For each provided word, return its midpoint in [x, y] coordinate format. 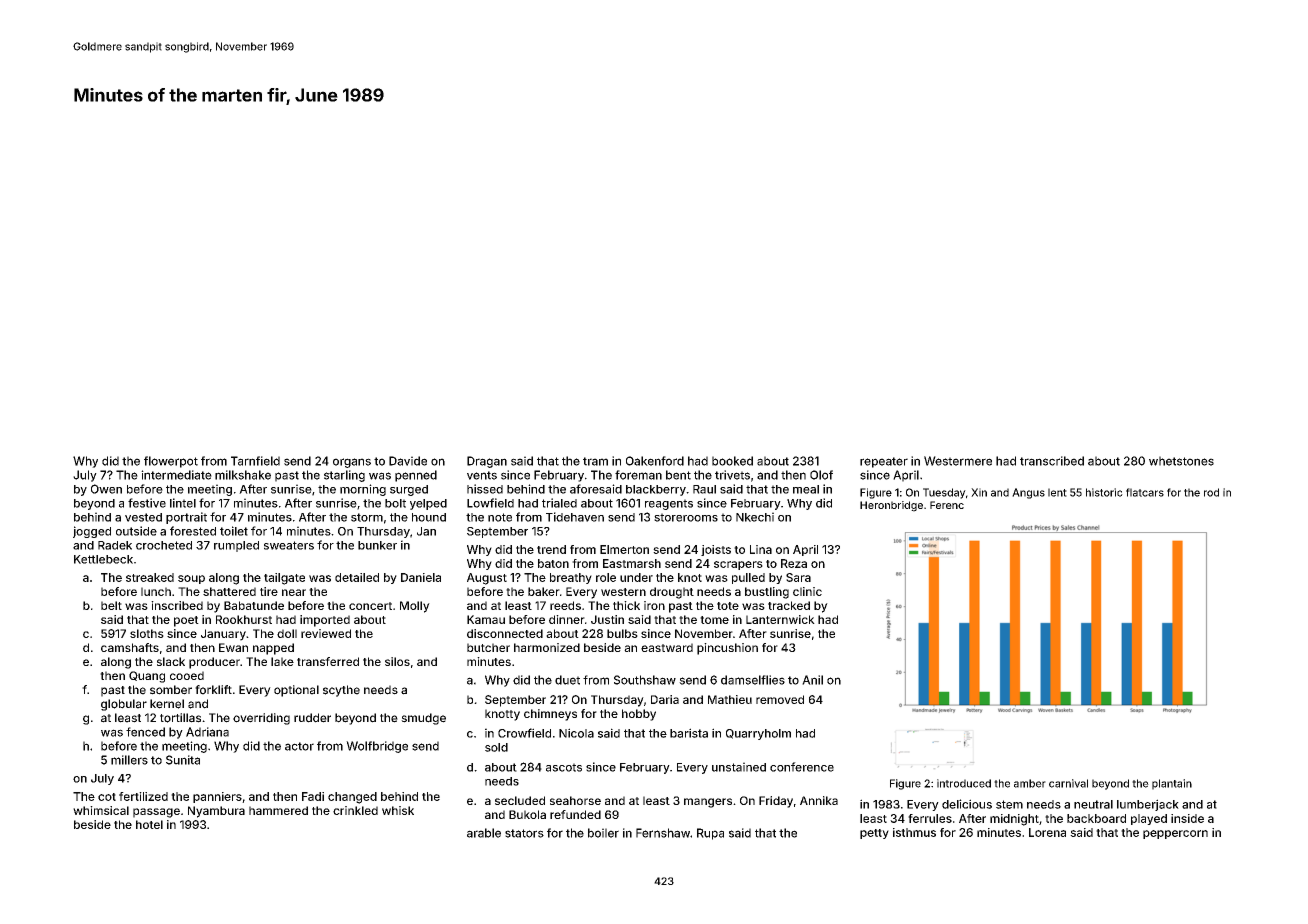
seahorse [575, 800]
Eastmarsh [632, 563]
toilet [234, 531]
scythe [341, 691]
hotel [149, 824]
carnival [1068, 783]
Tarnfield [255, 461]
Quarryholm [758, 734]
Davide [408, 461]
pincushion [727, 649]
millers [129, 760]
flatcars [1145, 492]
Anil [812, 680]
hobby [639, 715]
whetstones [1181, 461]
